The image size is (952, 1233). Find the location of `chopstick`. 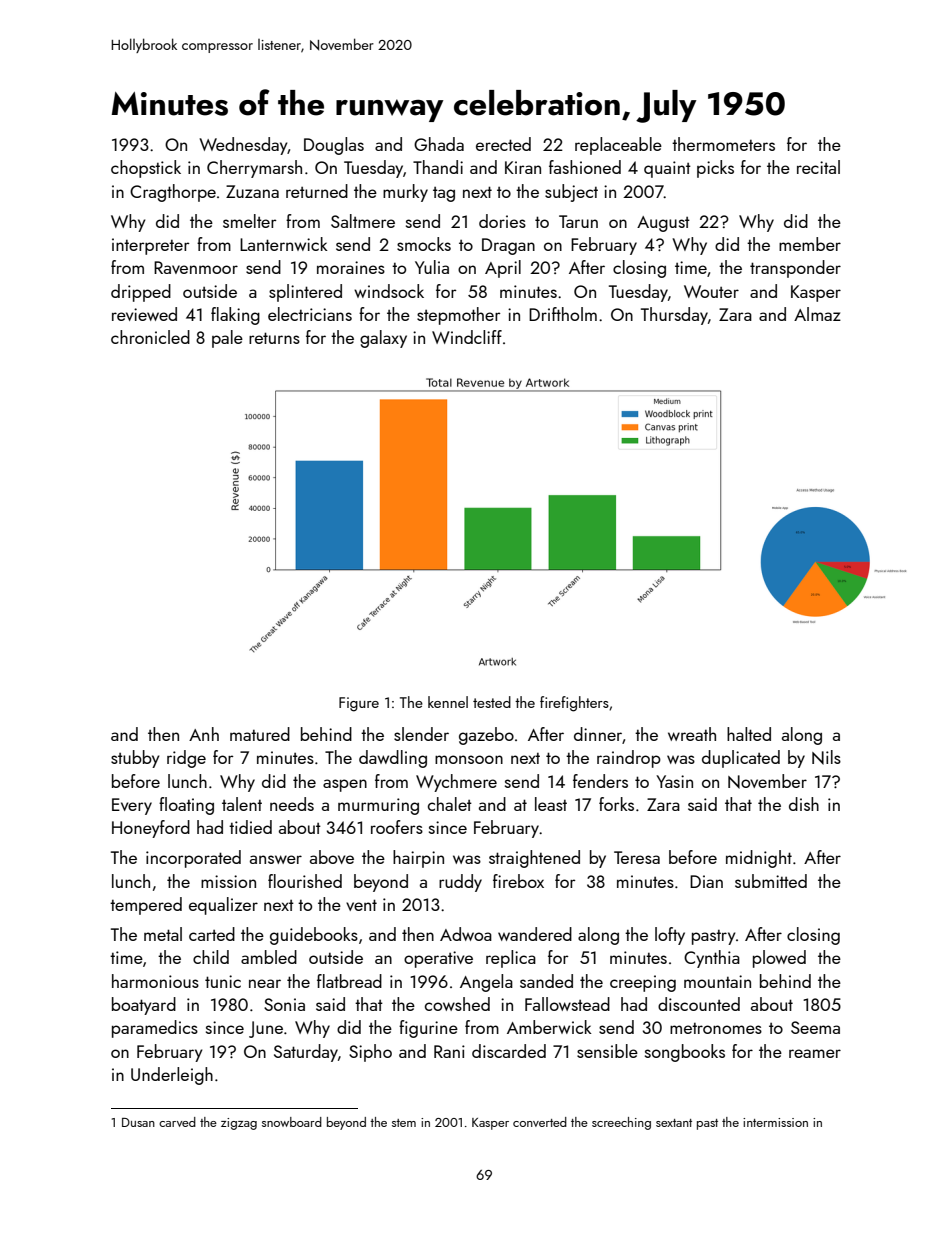

chopstick is located at coordinates (146, 169).
